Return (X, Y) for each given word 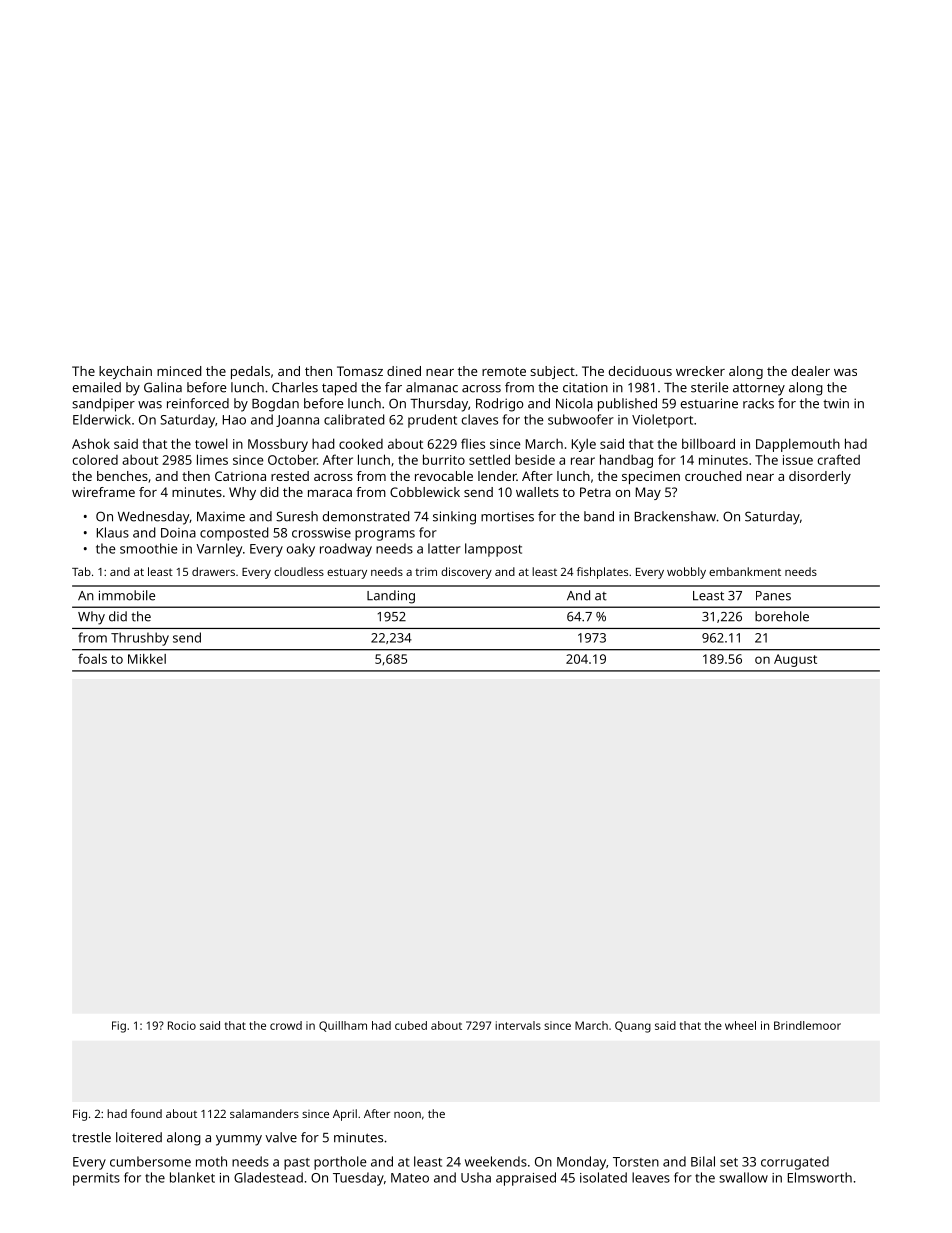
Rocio (182, 1025)
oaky (301, 550)
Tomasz (360, 371)
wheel (740, 1025)
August (795, 660)
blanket (192, 1177)
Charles (295, 387)
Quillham (343, 1026)
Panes (773, 596)
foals (92, 659)
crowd (286, 1025)
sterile (710, 387)
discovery (466, 573)
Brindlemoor (807, 1025)
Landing (391, 597)
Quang (633, 1027)
